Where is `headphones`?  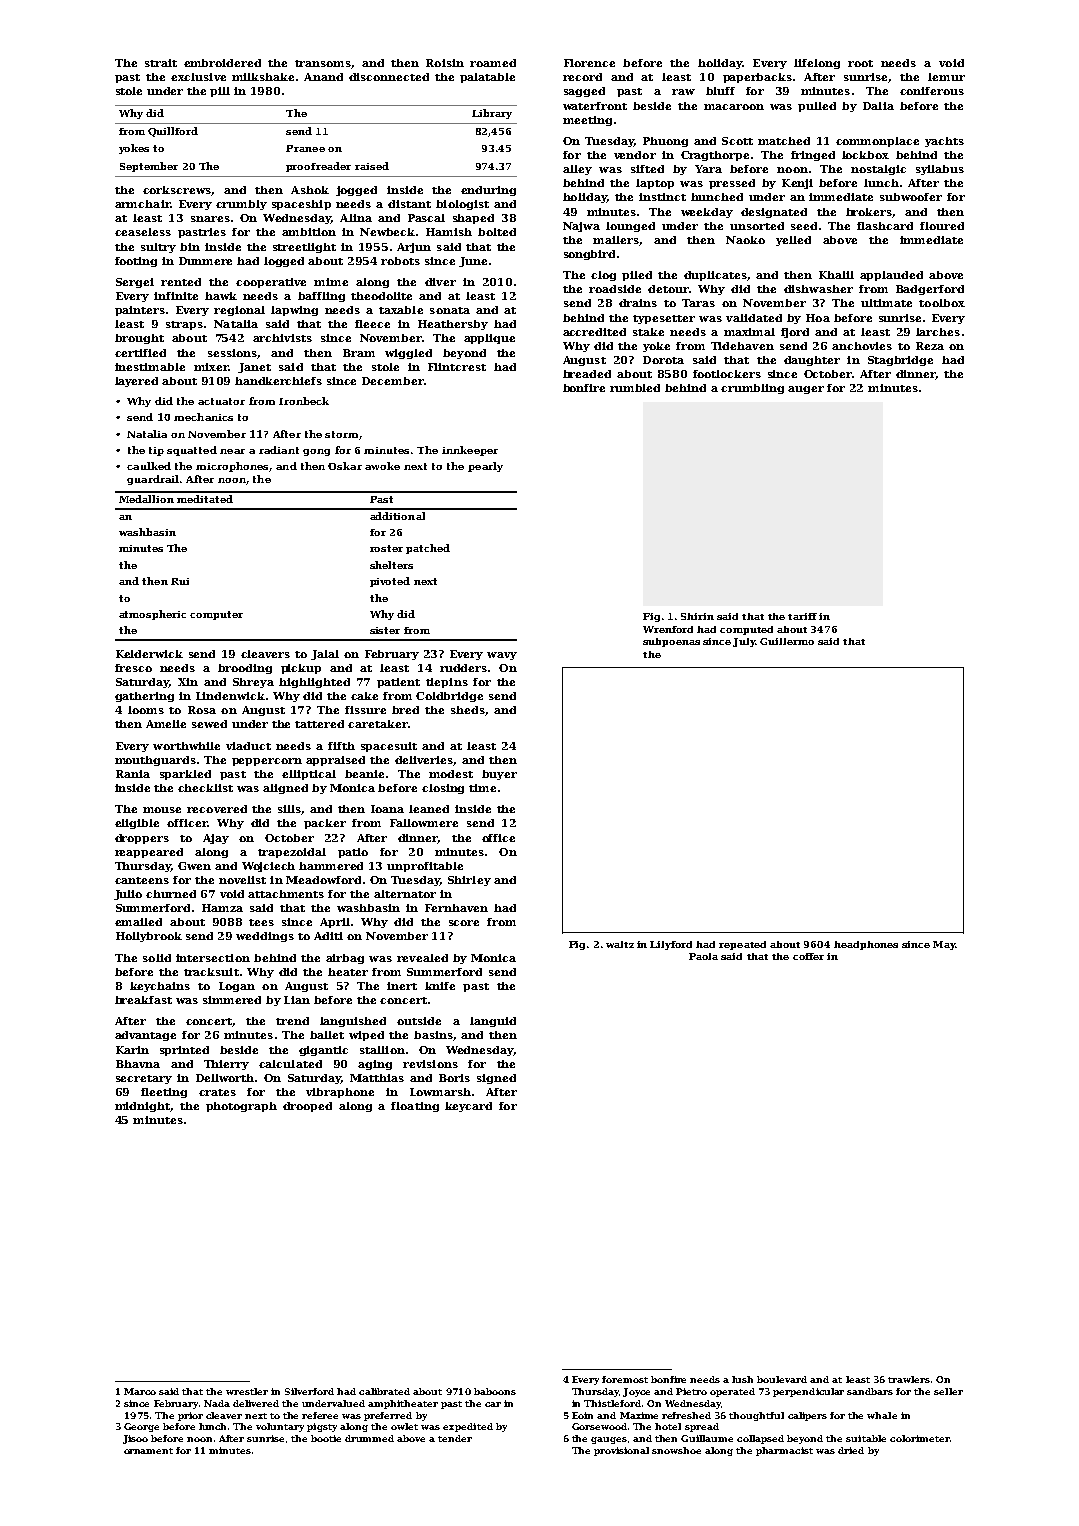
headphones is located at coordinates (866, 945).
